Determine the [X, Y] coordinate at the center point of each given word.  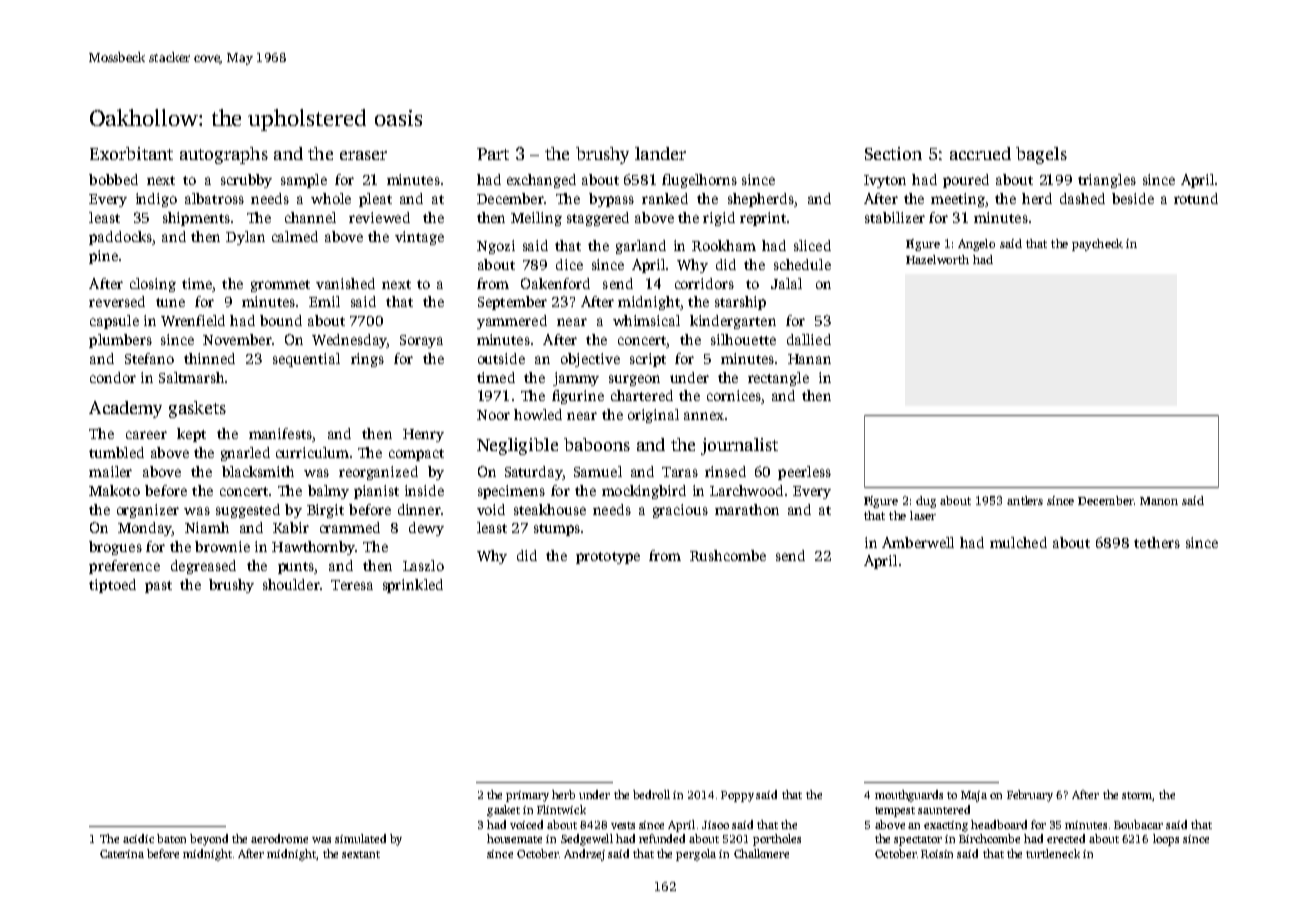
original [653, 416]
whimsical [646, 320]
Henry [423, 435]
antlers [1025, 500]
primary [527, 796]
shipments [196, 219]
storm [1137, 795]
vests [623, 825]
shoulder [291, 584]
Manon [1159, 501]
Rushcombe [728, 555]
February [1030, 796]
